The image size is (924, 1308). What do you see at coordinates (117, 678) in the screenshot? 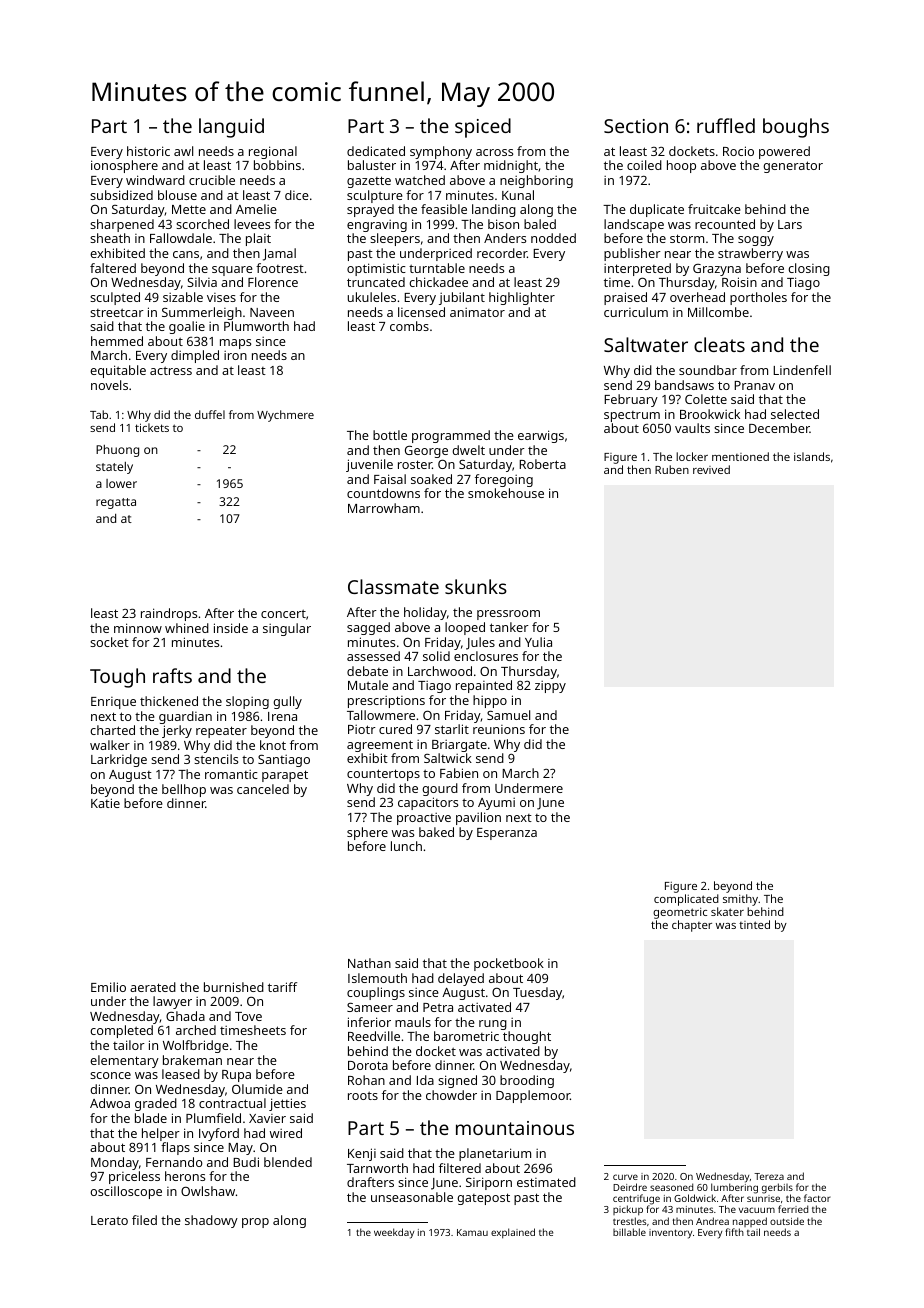
I see `Tough` at bounding box center [117, 678].
